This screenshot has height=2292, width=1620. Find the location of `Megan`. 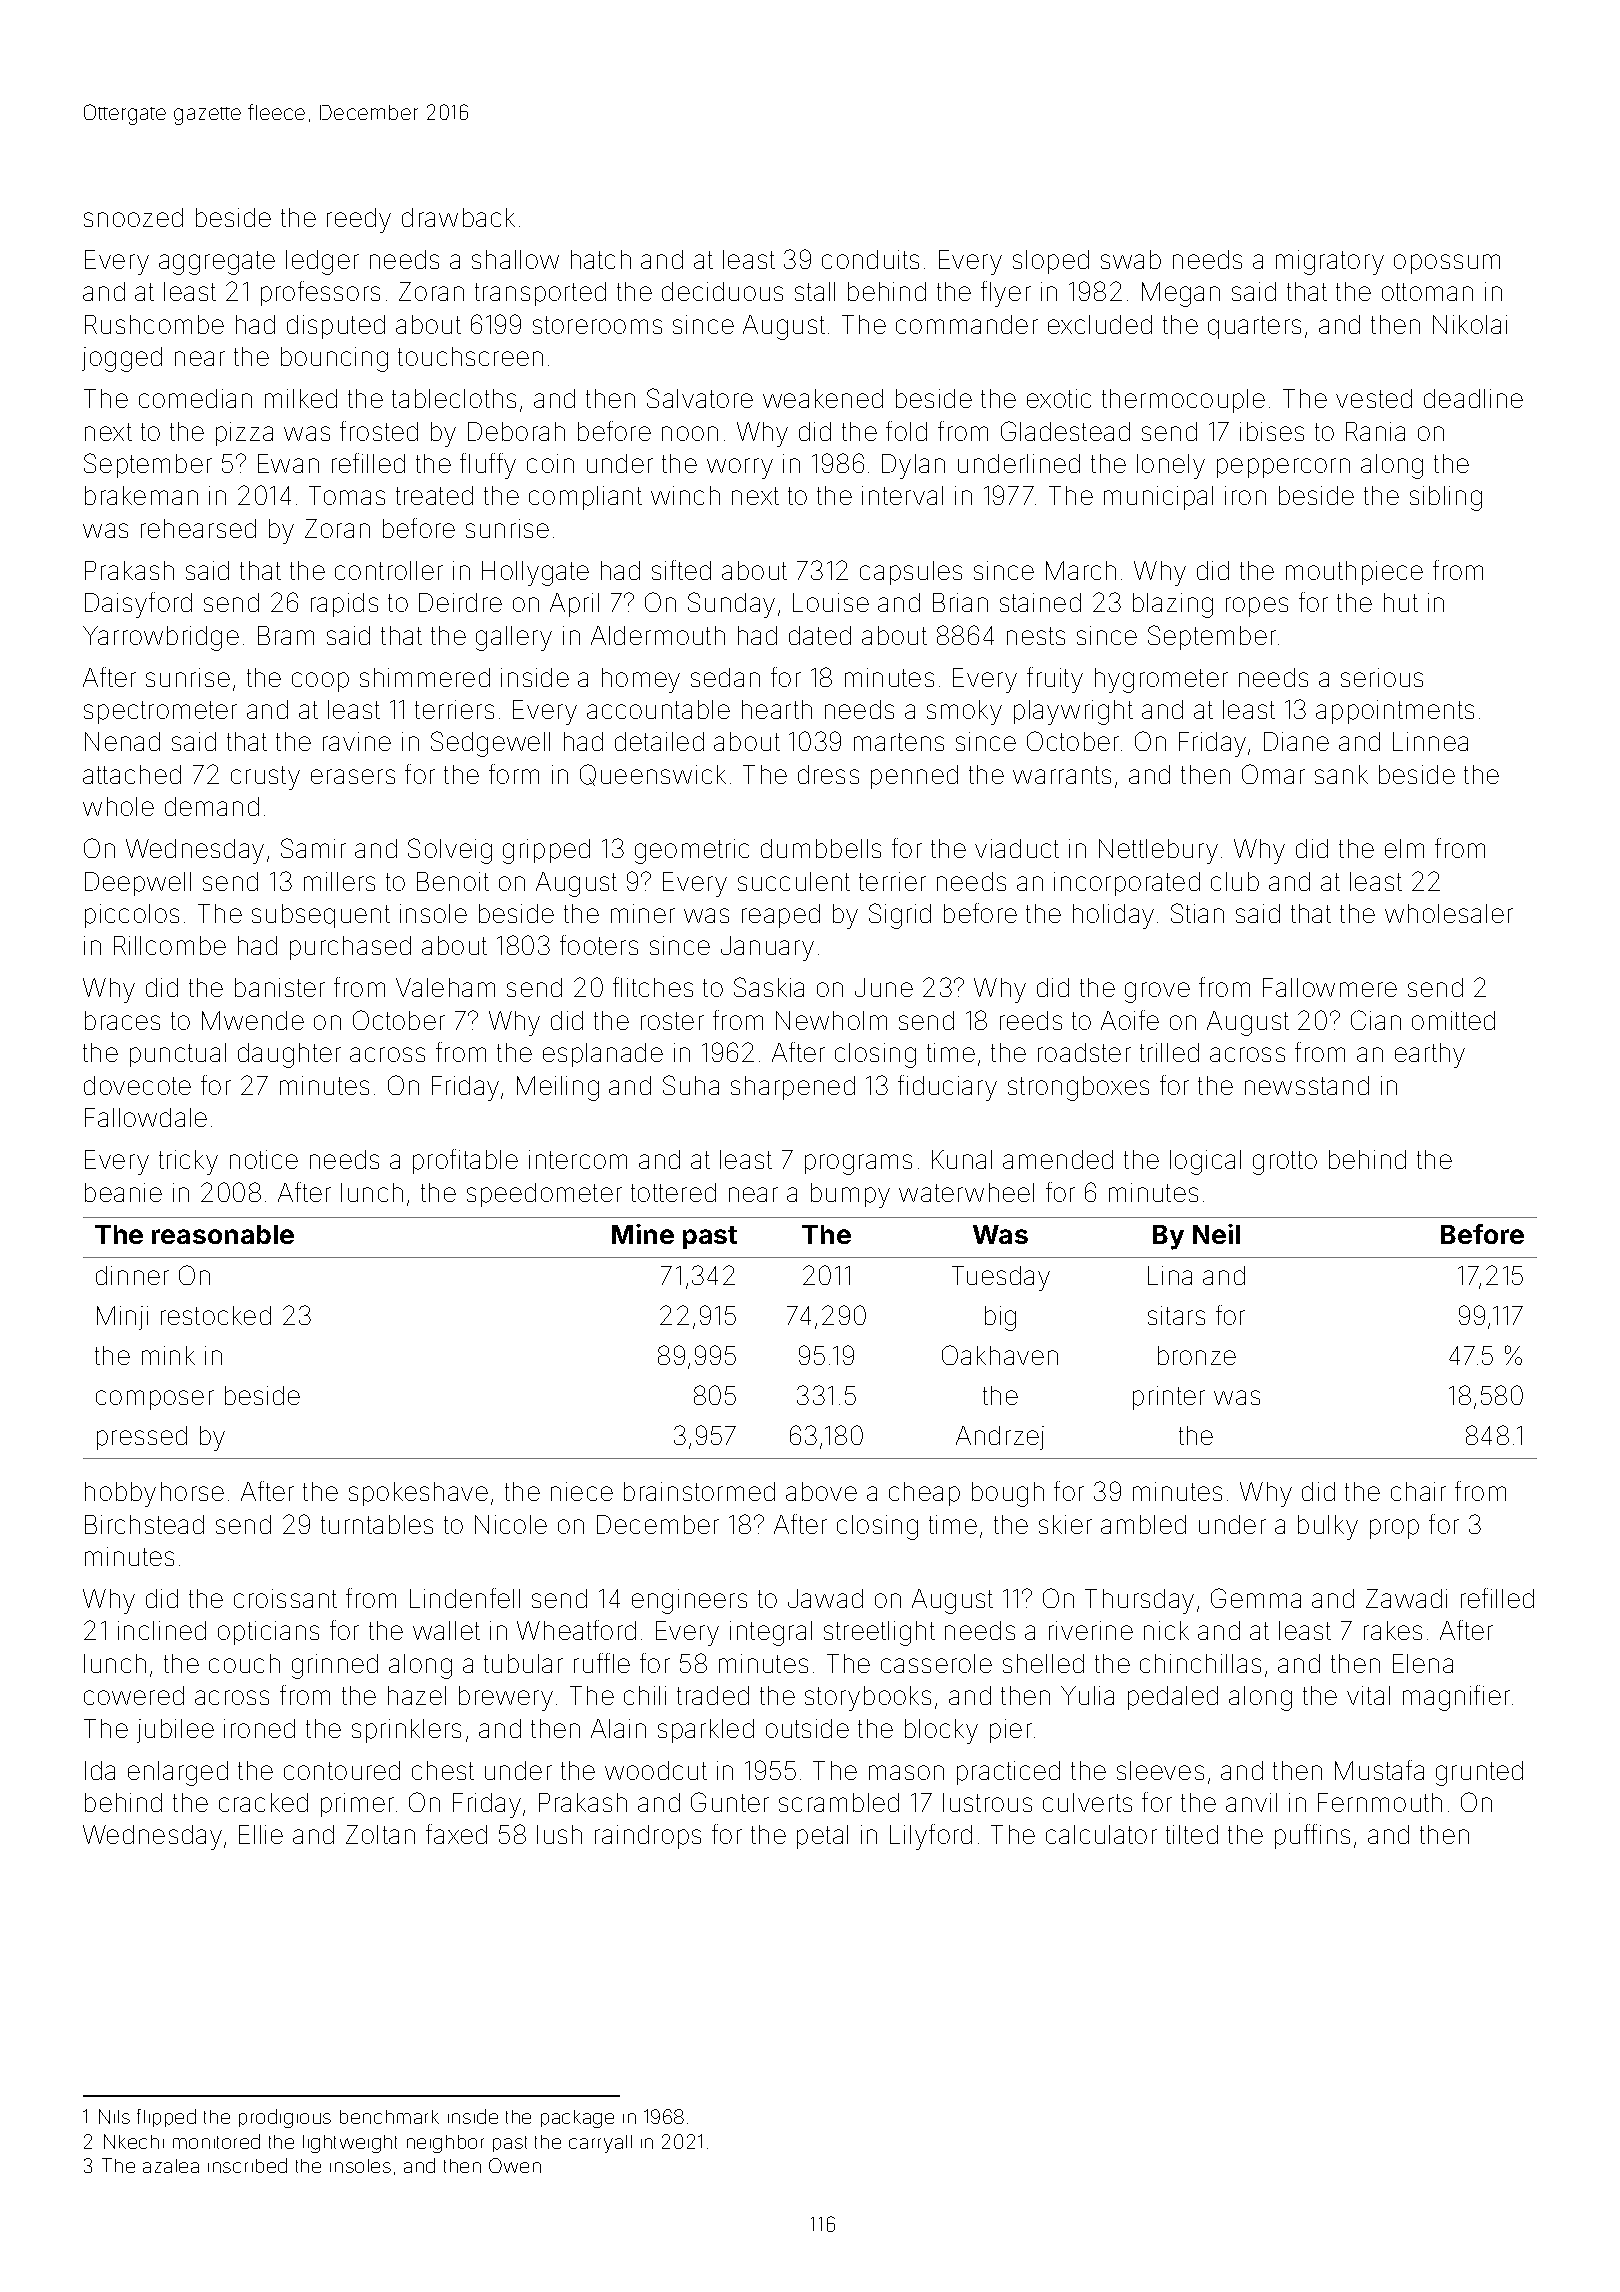

Megan is located at coordinates (1181, 294).
